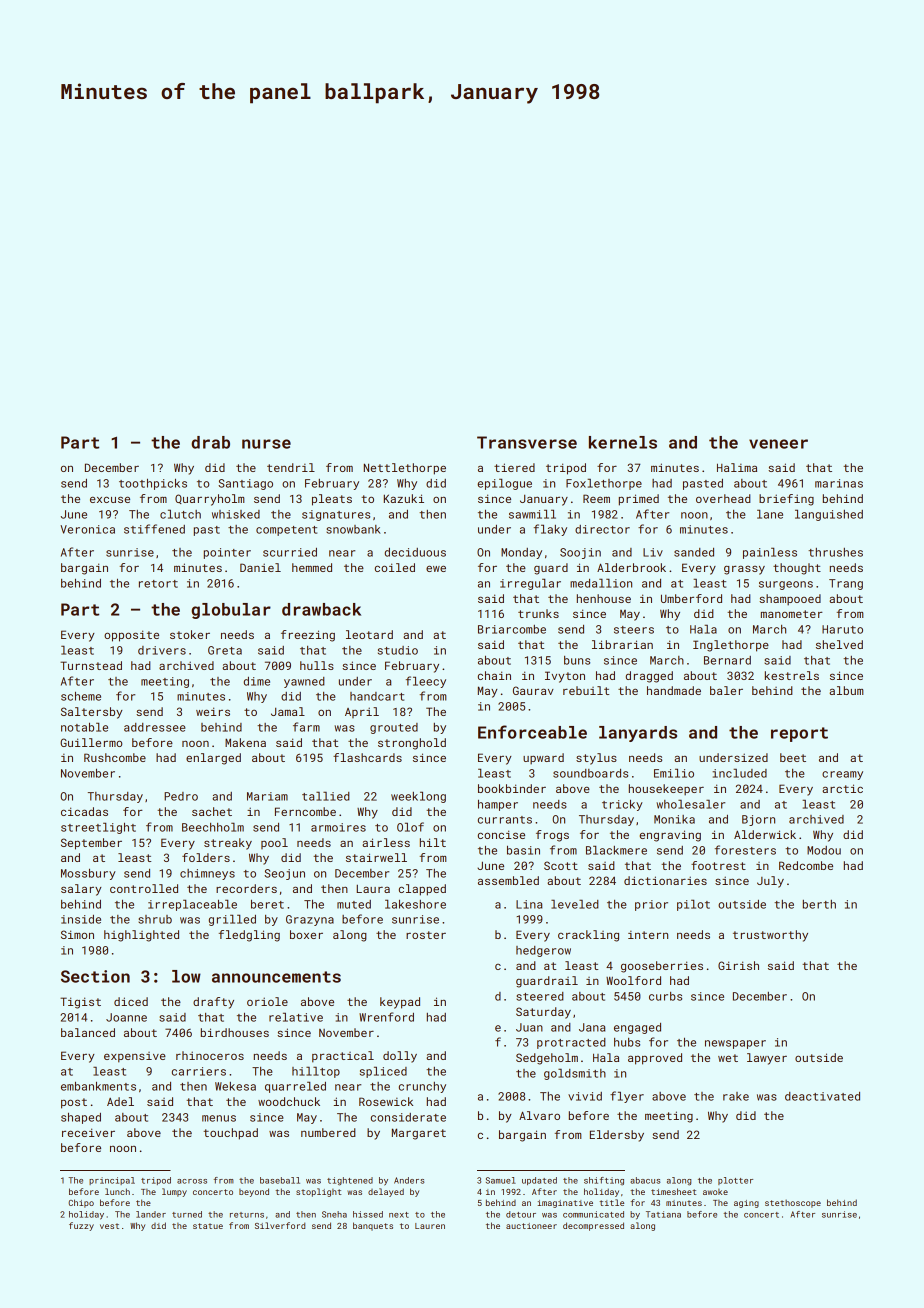 Image resolution: width=924 pixels, height=1308 pixels. What do you see at coordinates (538, 613) in the screenshot?
I see `trunks` at bounding box center [538, 613].
